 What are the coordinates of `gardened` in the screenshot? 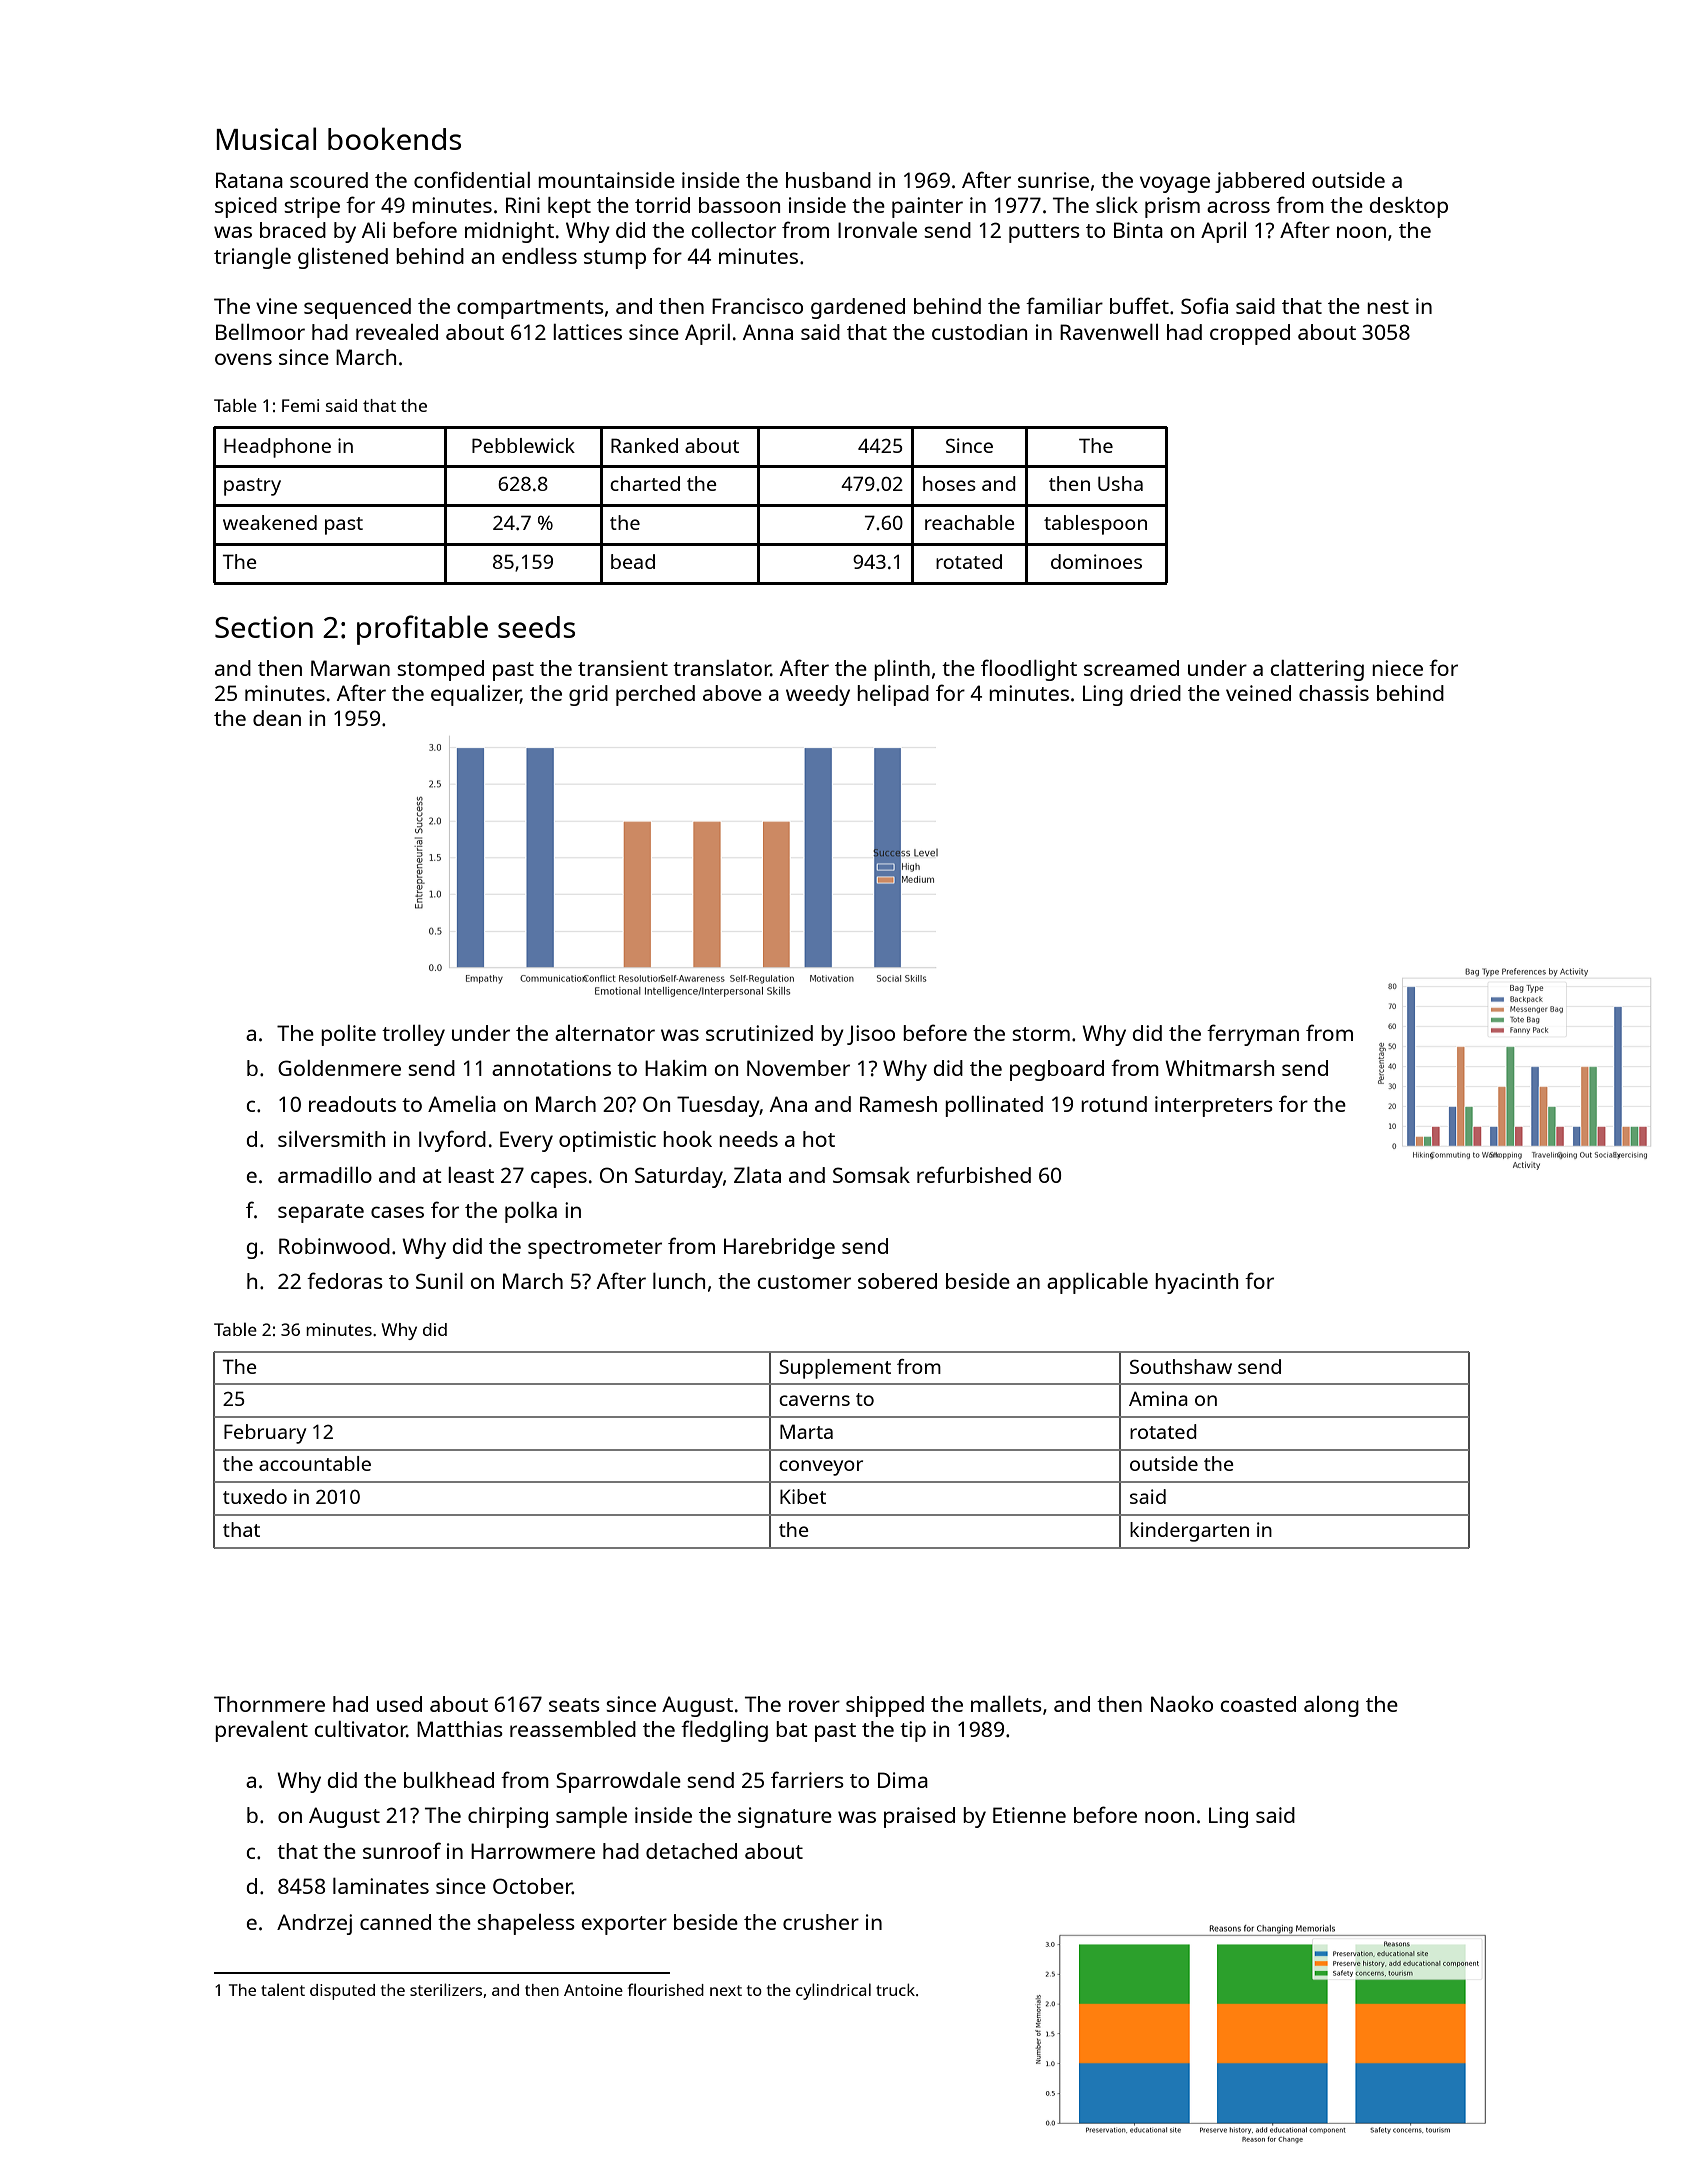 It's located at (858, 308).
